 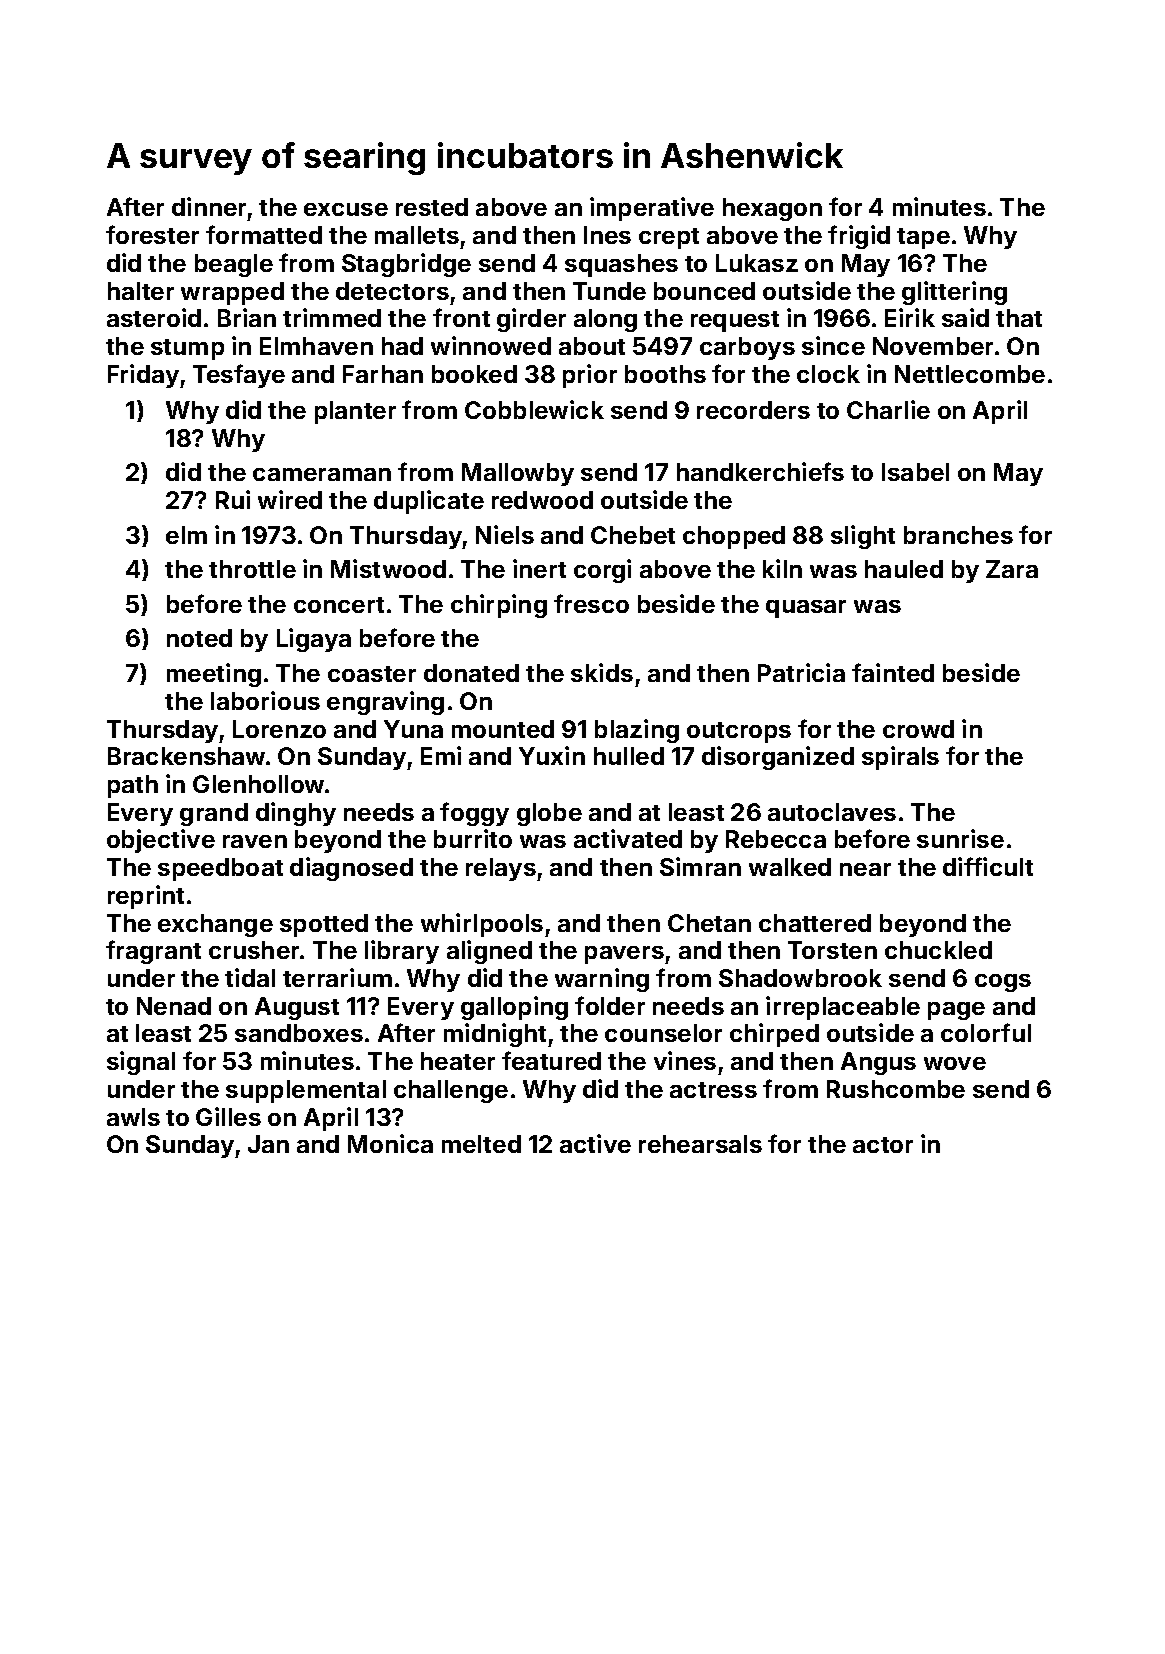 I want to click on featured, so click(x=551, y=1060).
